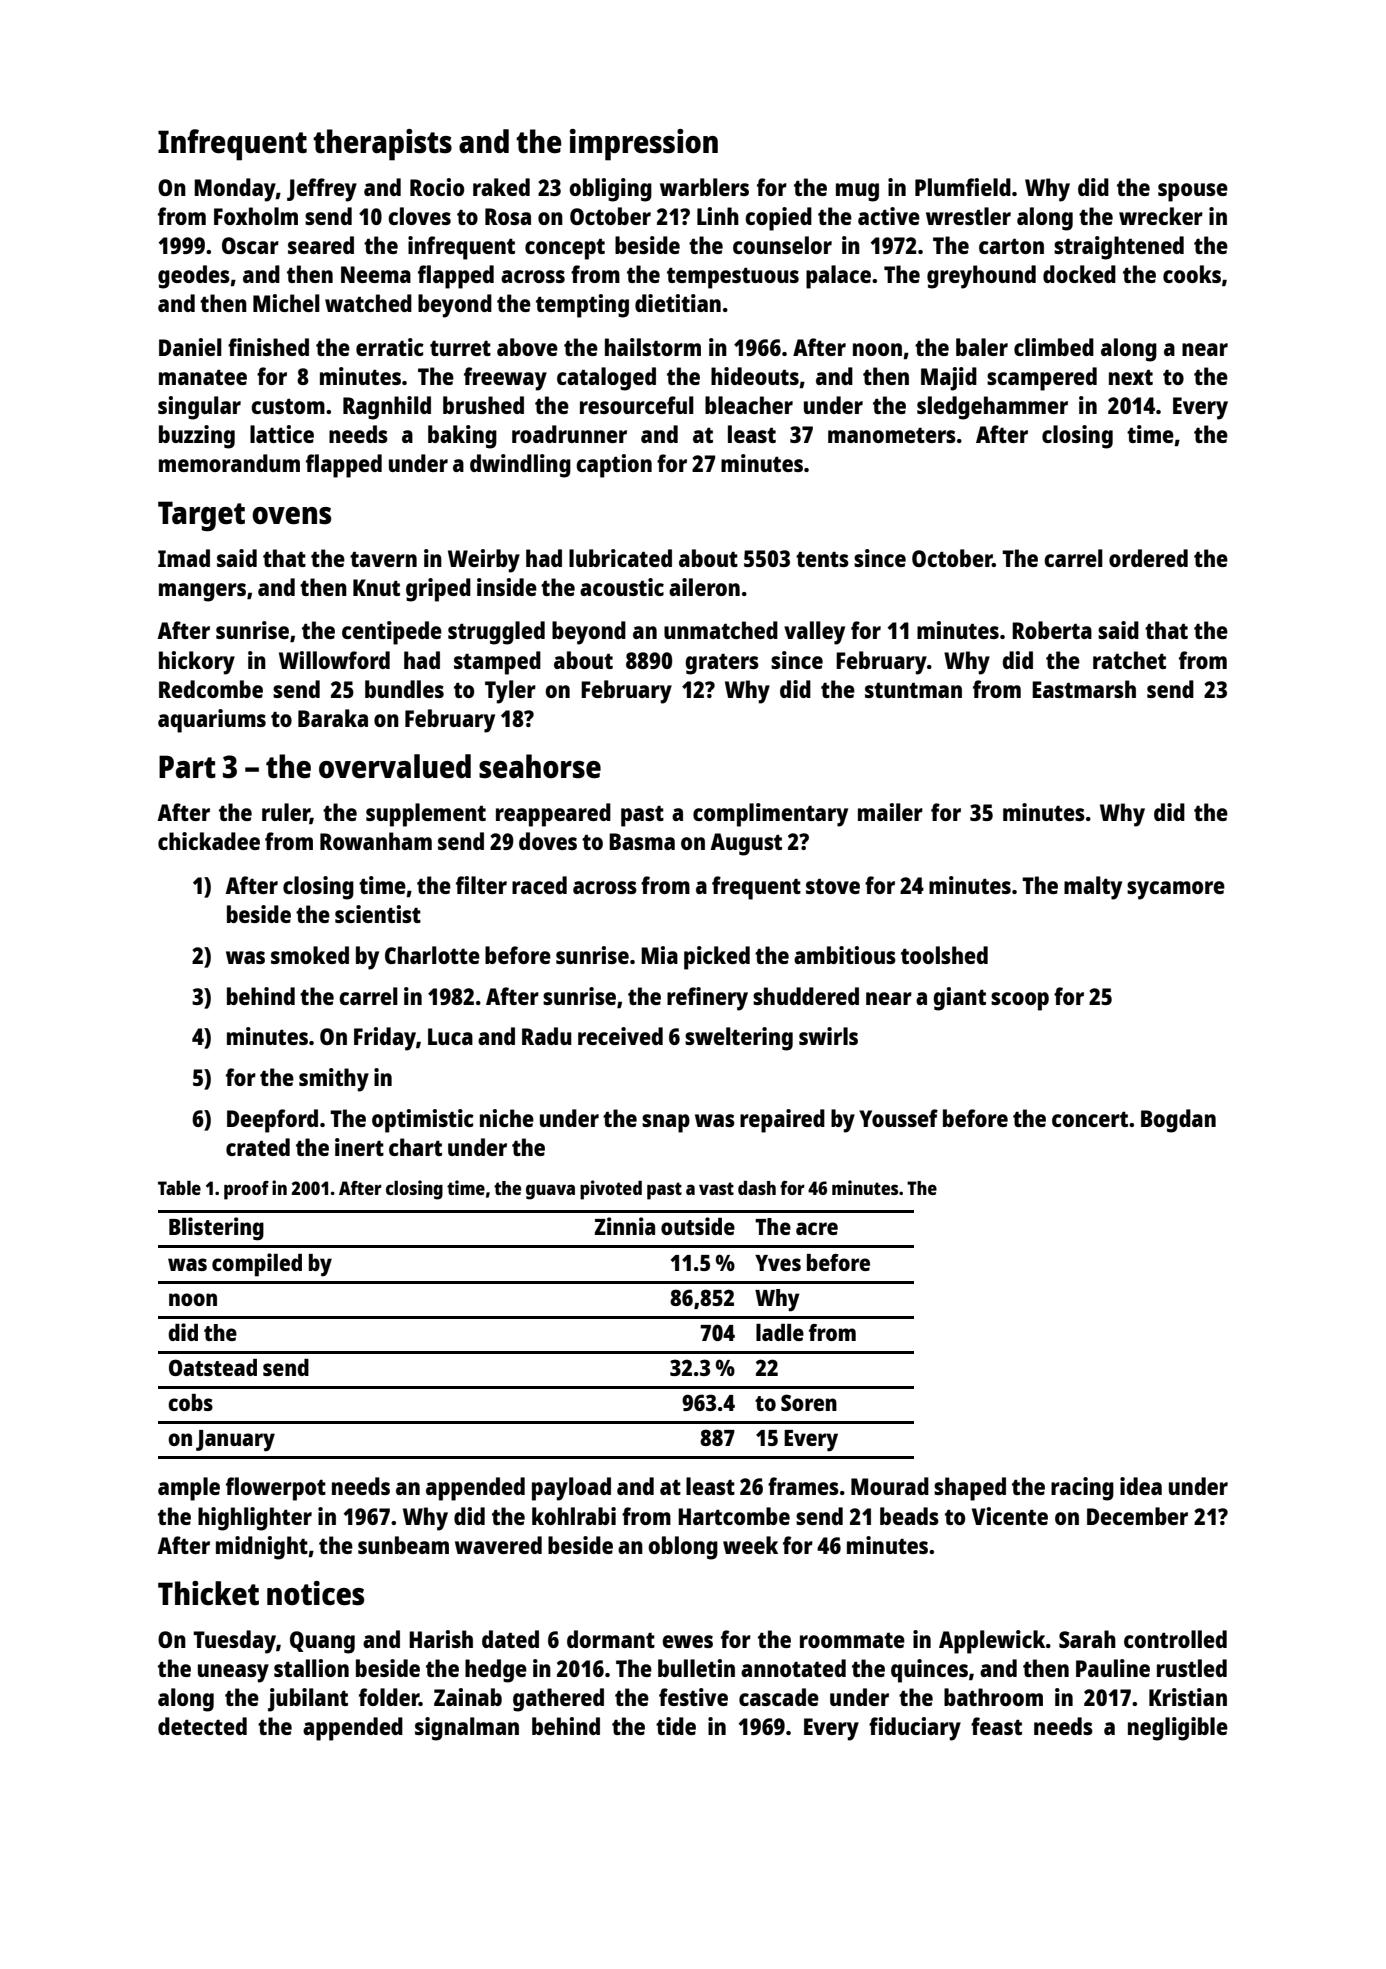 This page has height=1969, width=1386. Describe the element at coordinates (496, 633) in the page. I see `struggled` at that location.
